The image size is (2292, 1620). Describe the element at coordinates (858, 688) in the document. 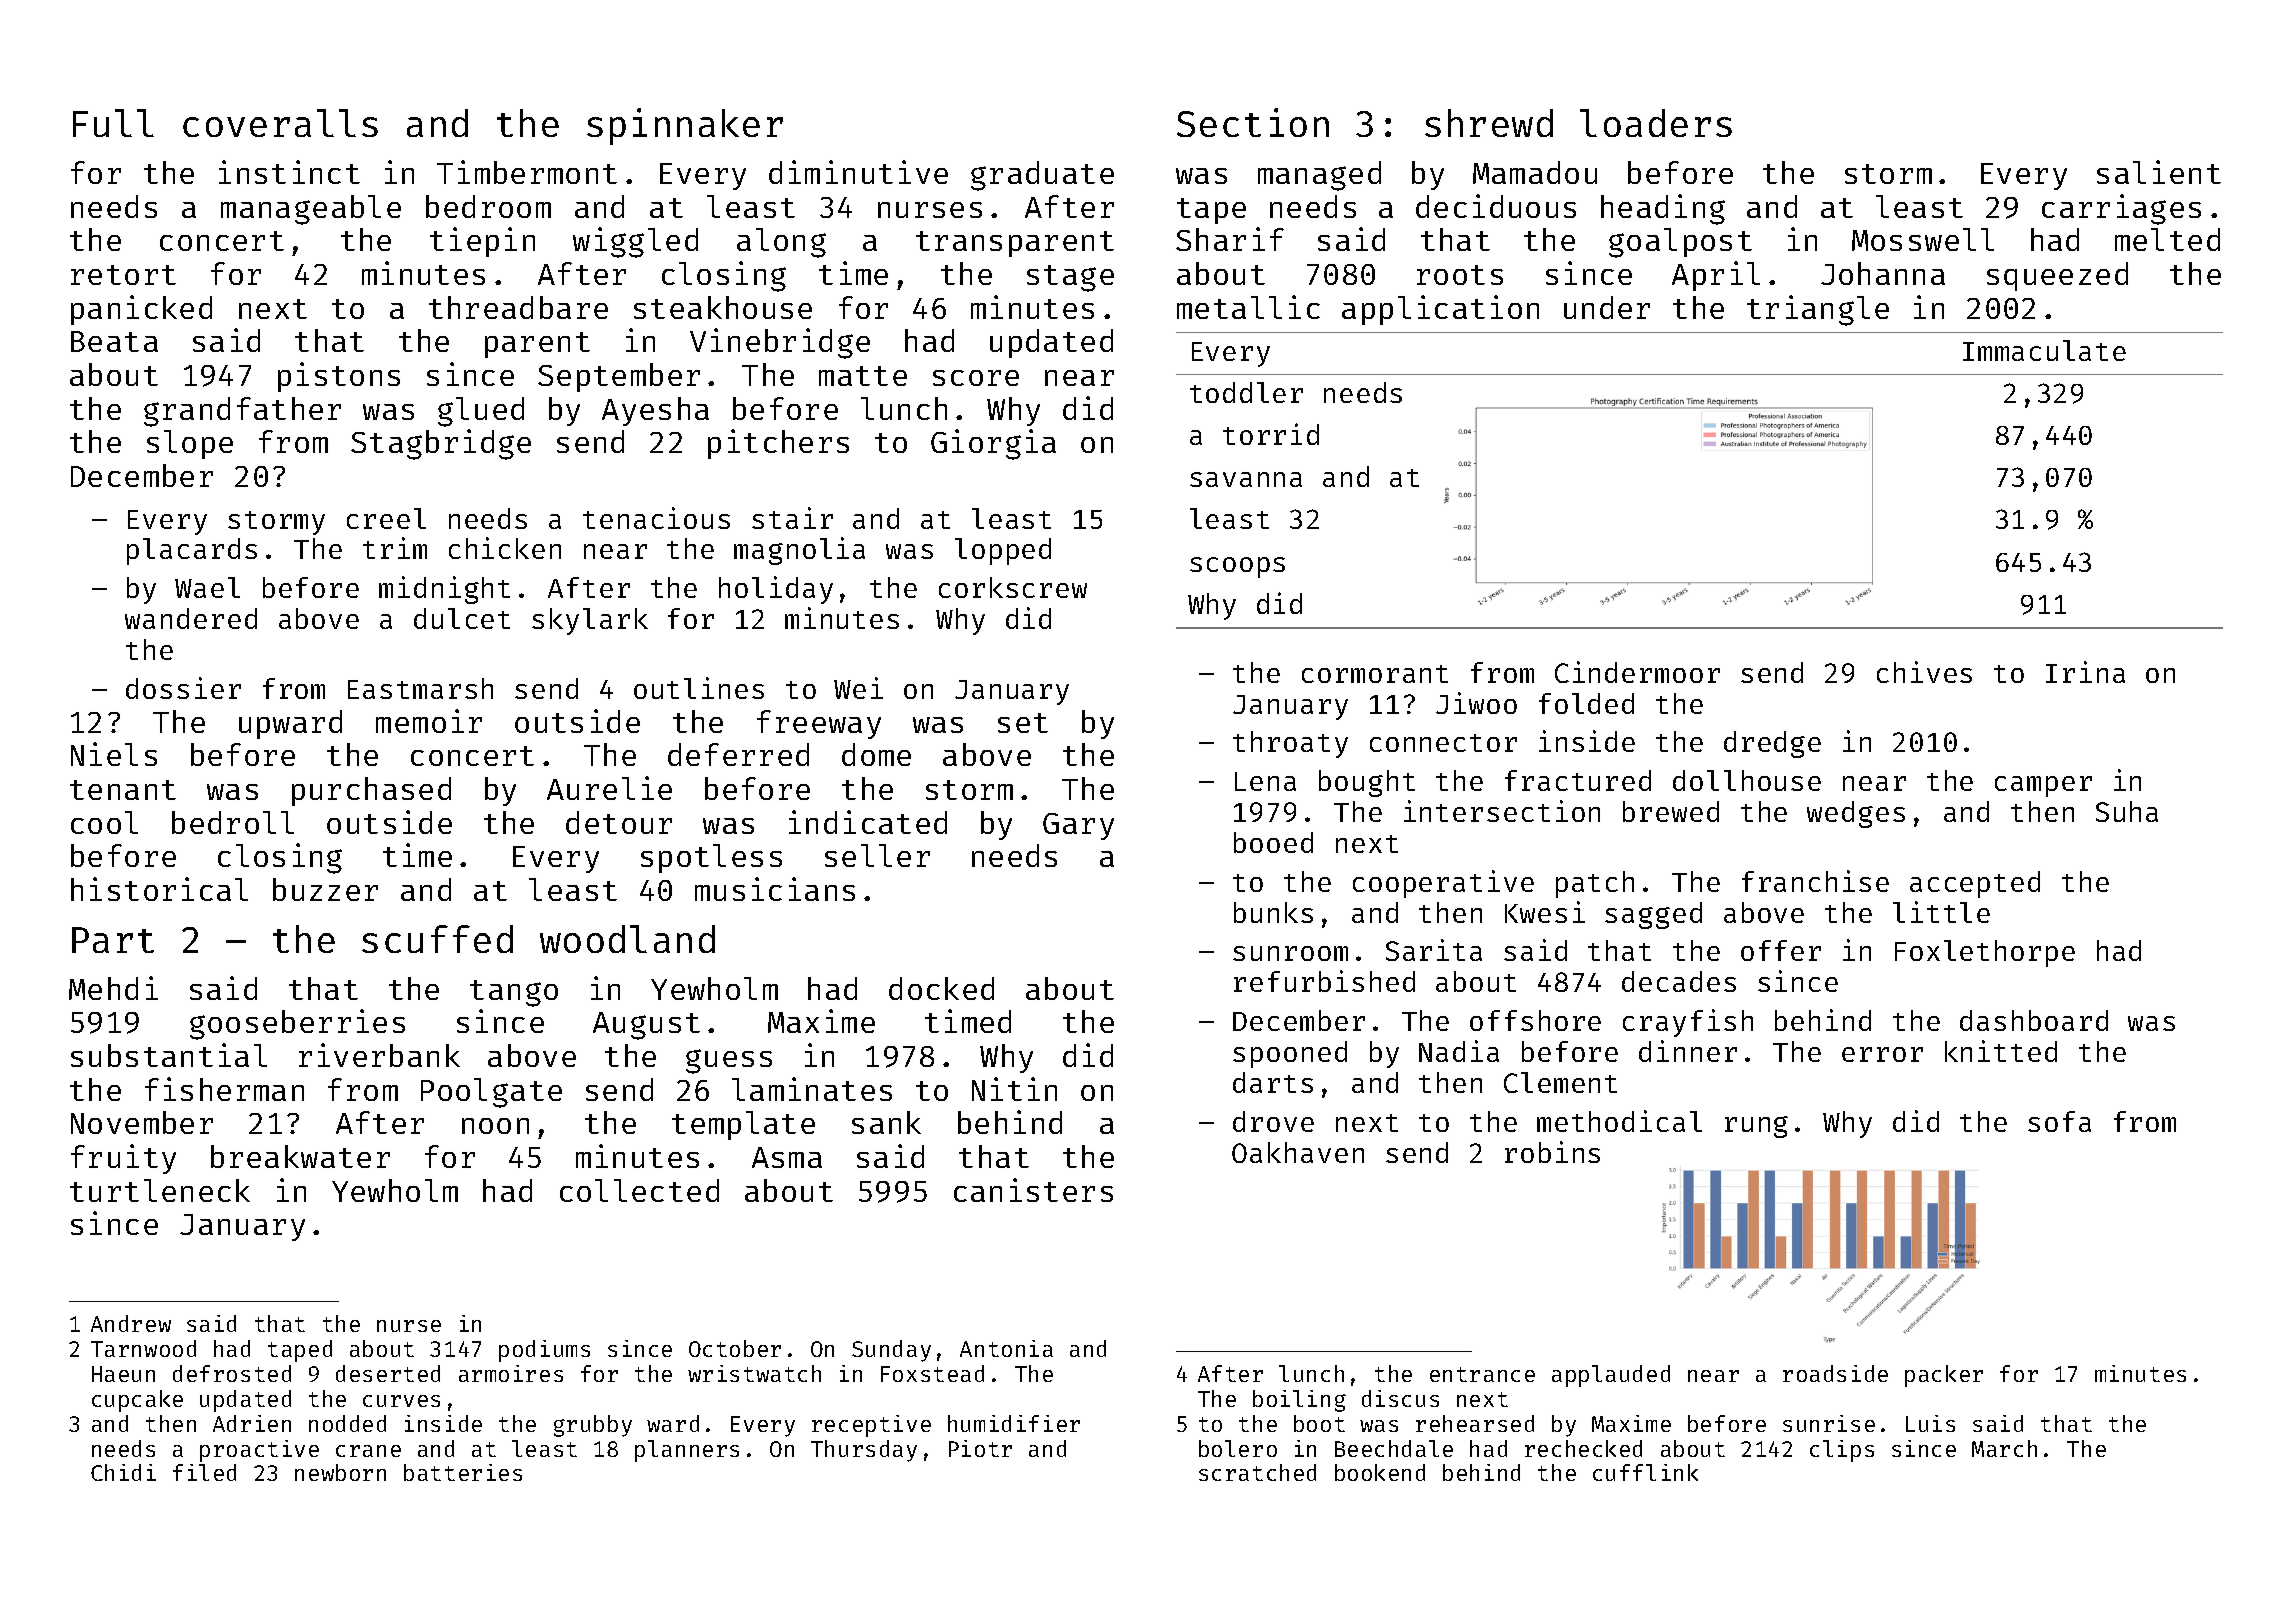

I see `Wei` at that location.
